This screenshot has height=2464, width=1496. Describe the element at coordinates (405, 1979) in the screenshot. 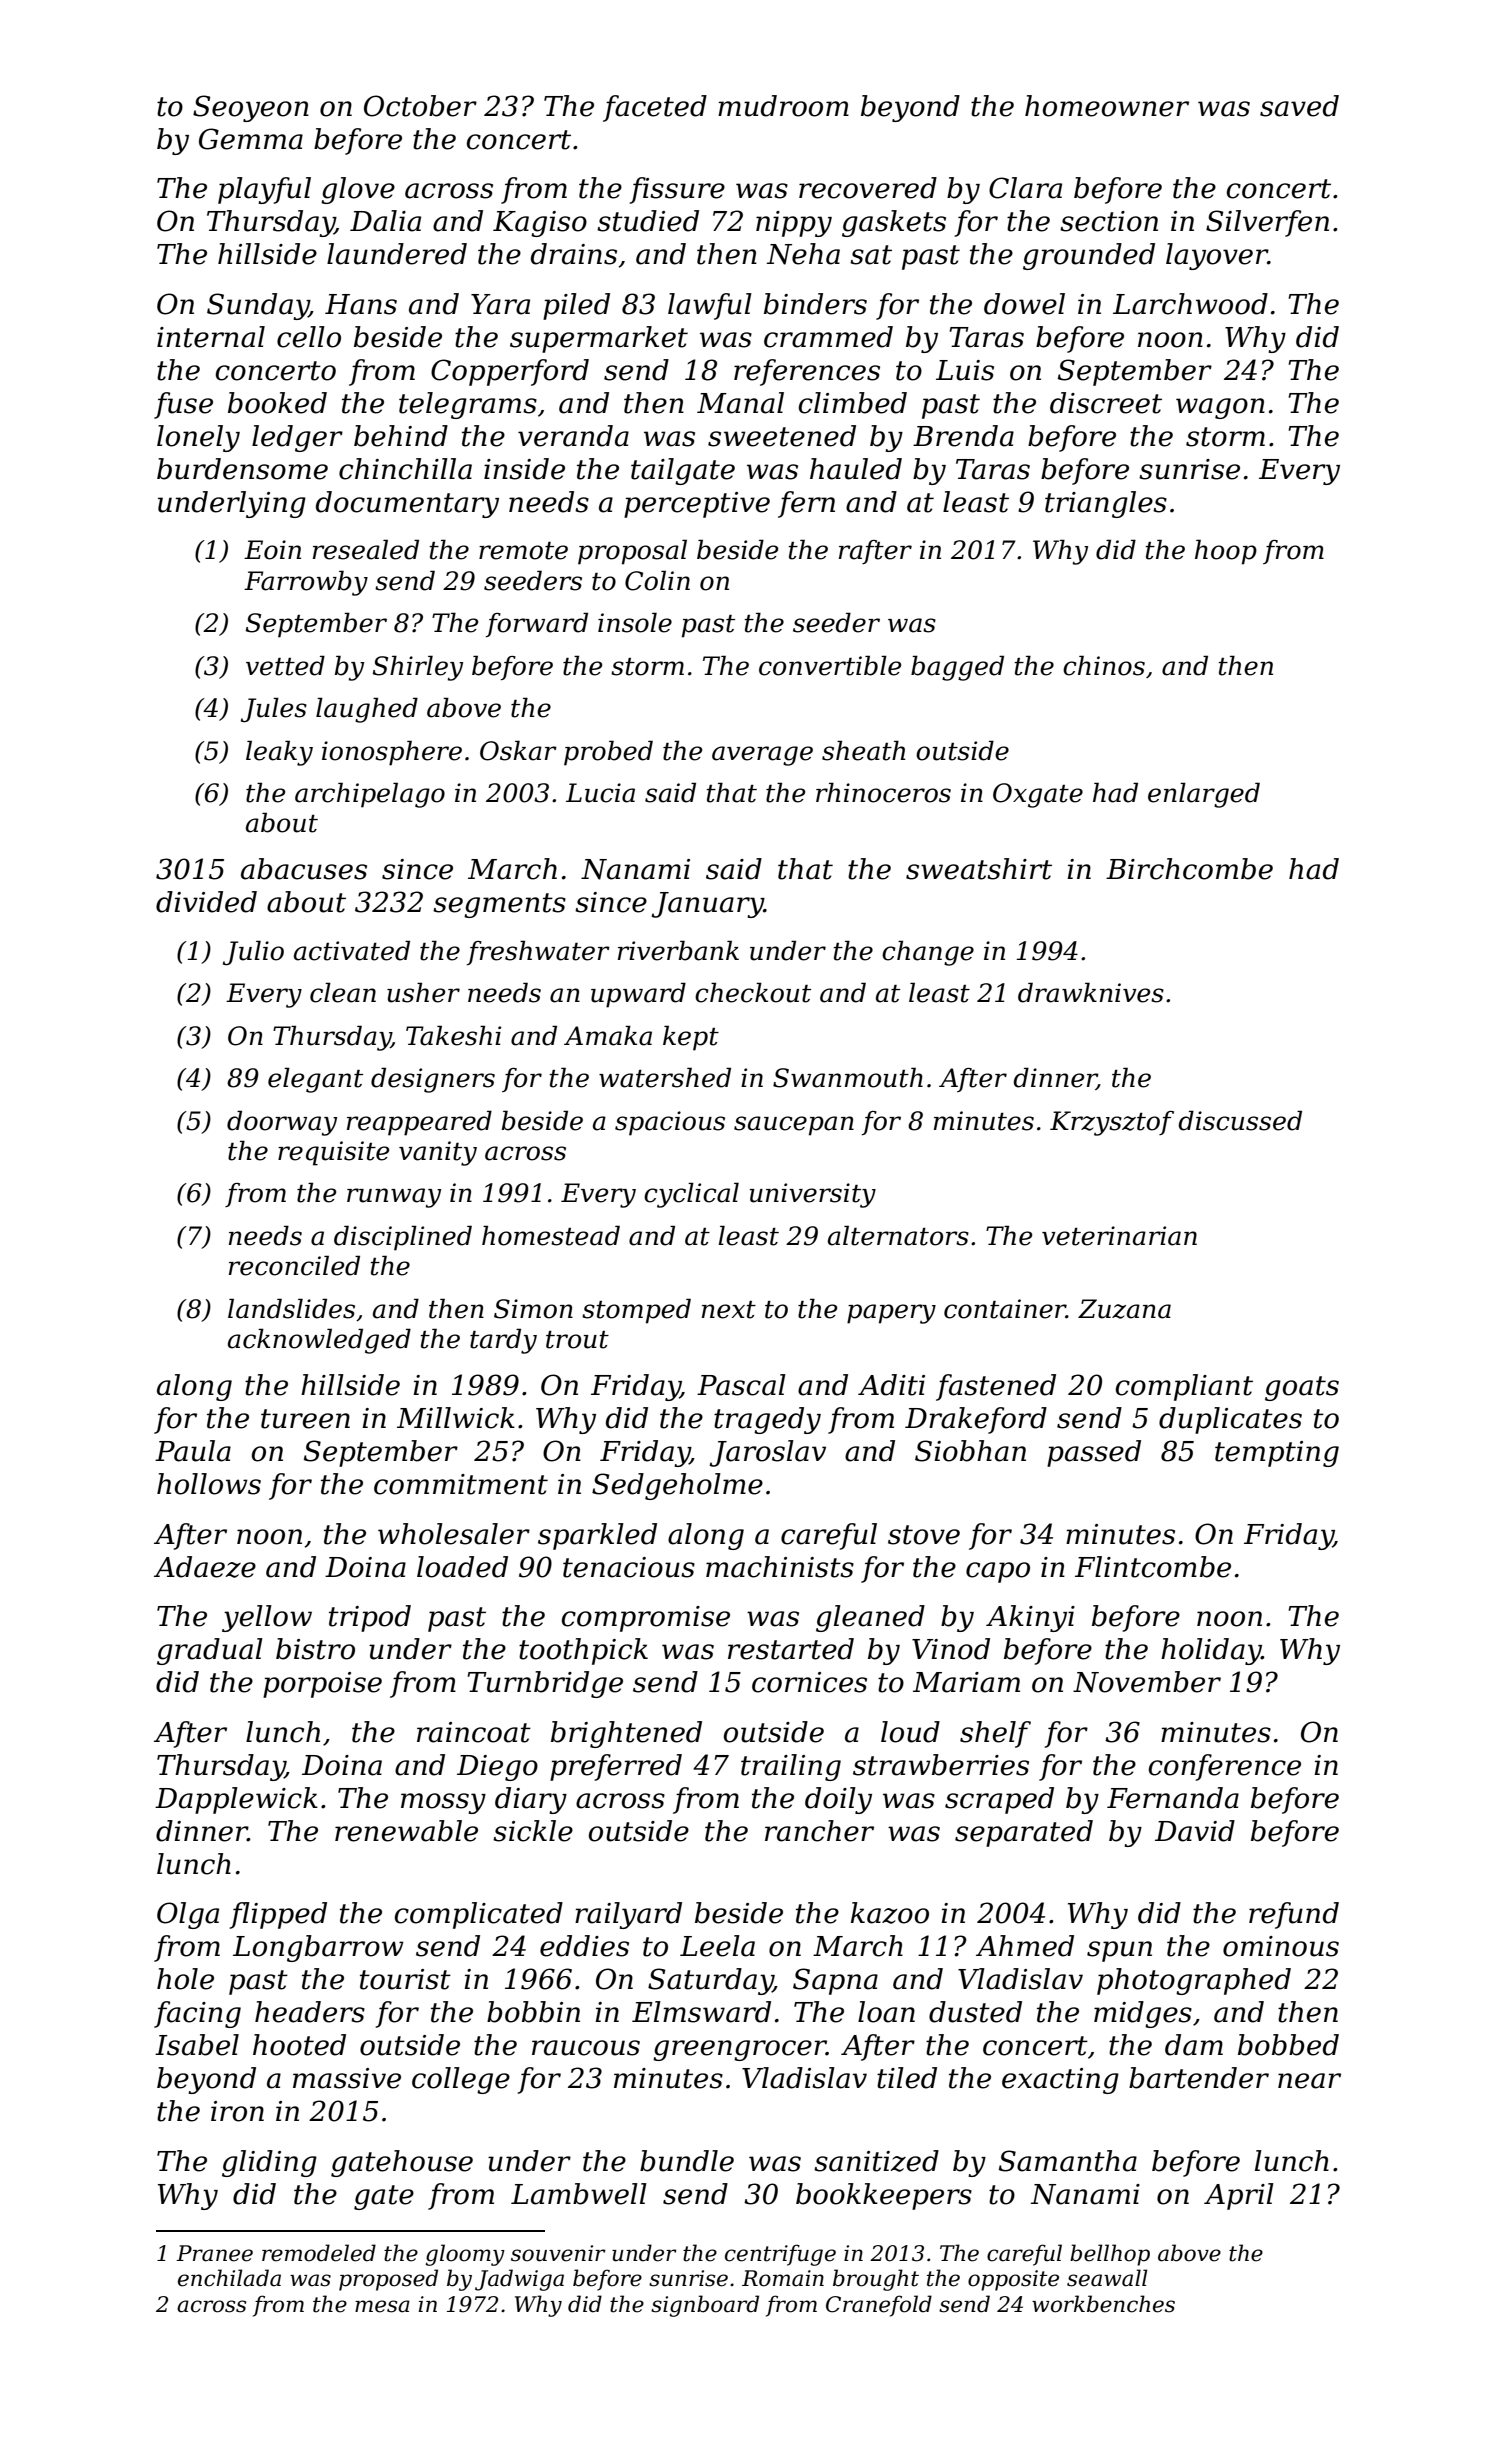

I see `tourist` at that location.
